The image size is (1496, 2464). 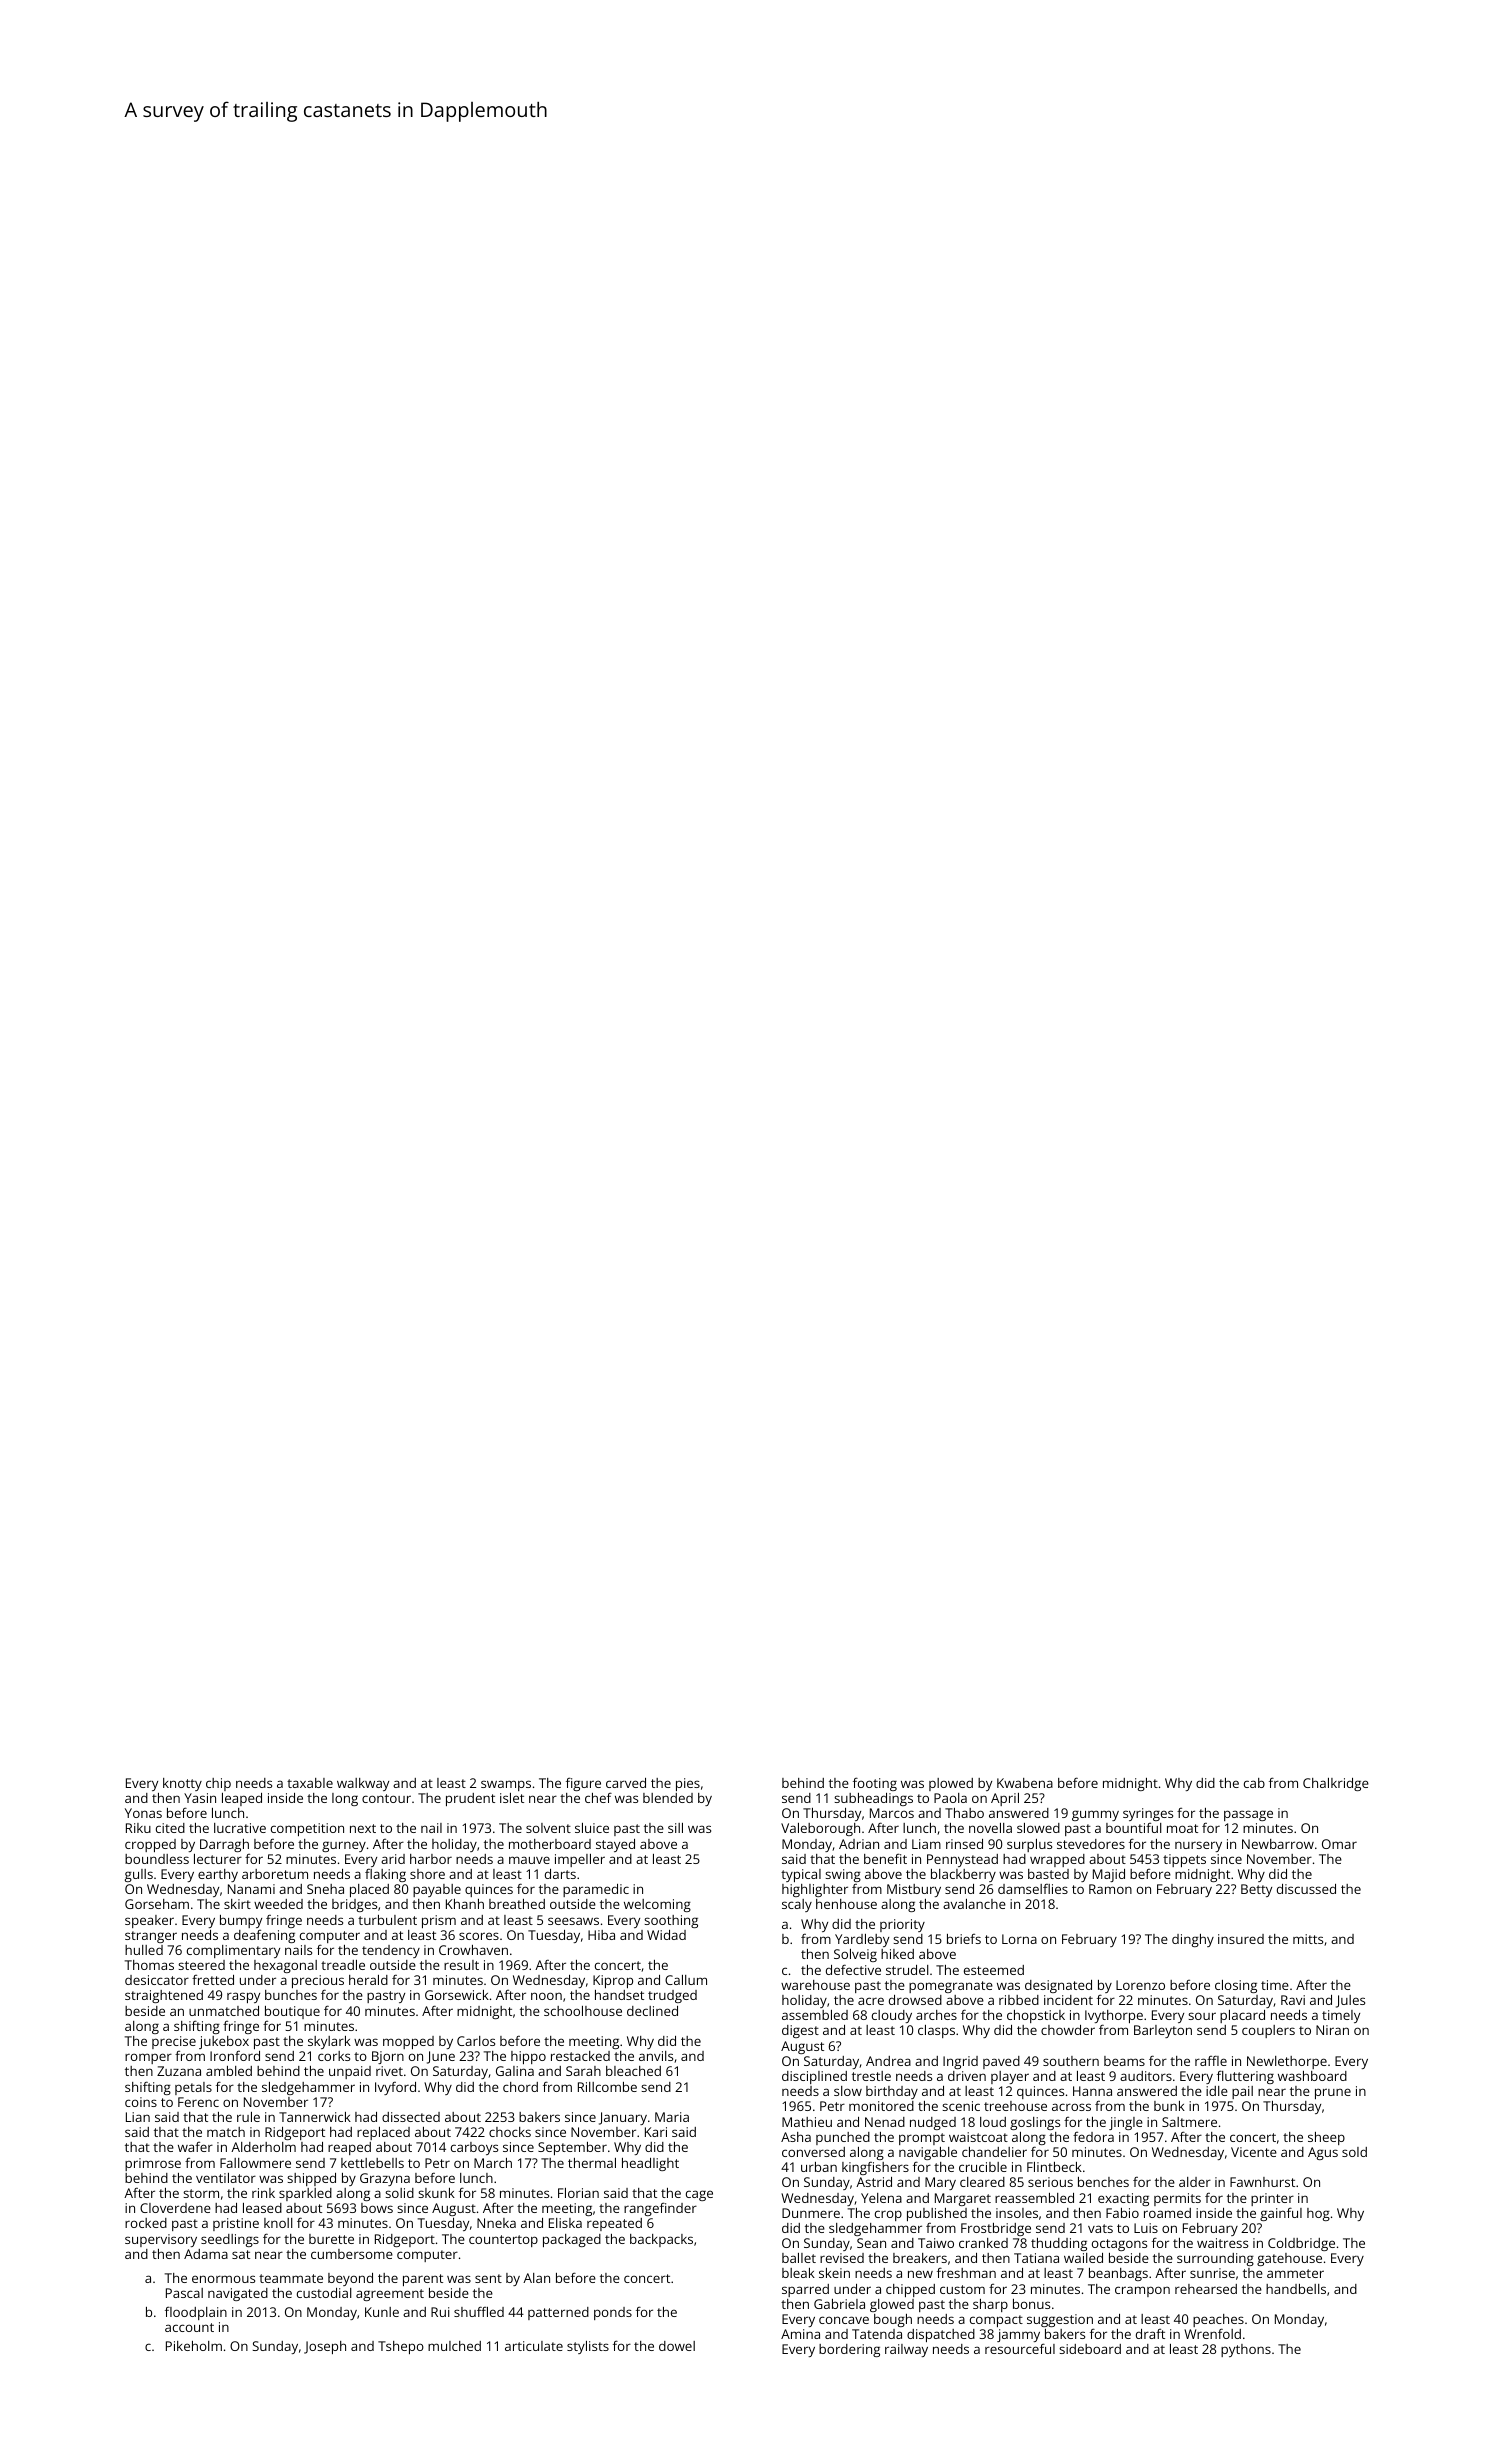 What do you see at coordinates (936, 2031) in the screenshot?
I see `clasps` at bounding box center [936, 2031].
